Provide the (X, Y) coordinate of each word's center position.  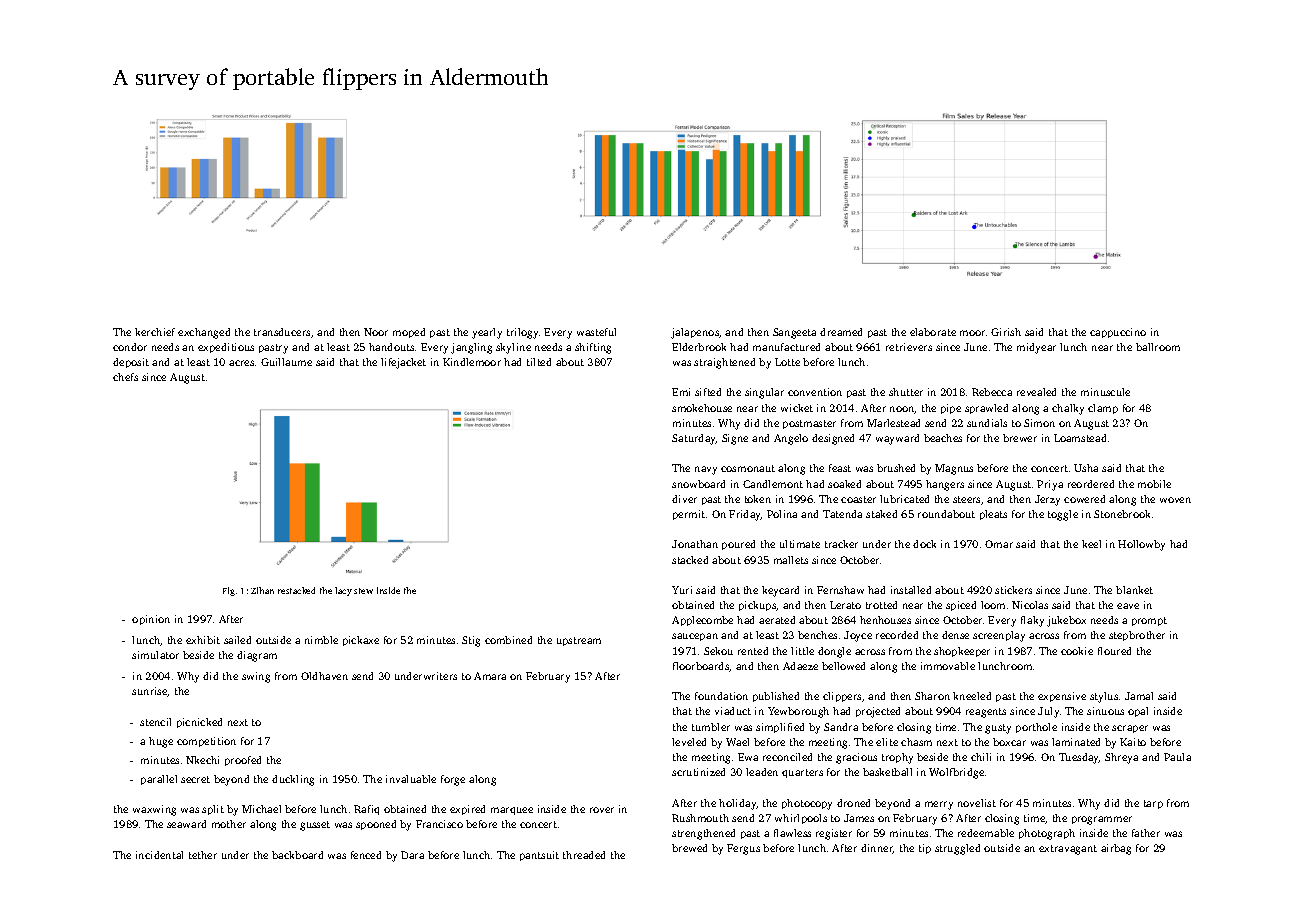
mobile (1154, 484)
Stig (471, 641)
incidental (159, 855)
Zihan (262, 590)
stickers (1013, 590)
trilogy (522, 333)
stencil (155, 722)
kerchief (155, 332)
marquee (512, 811)
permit (689, 515)
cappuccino (1118, 333)
